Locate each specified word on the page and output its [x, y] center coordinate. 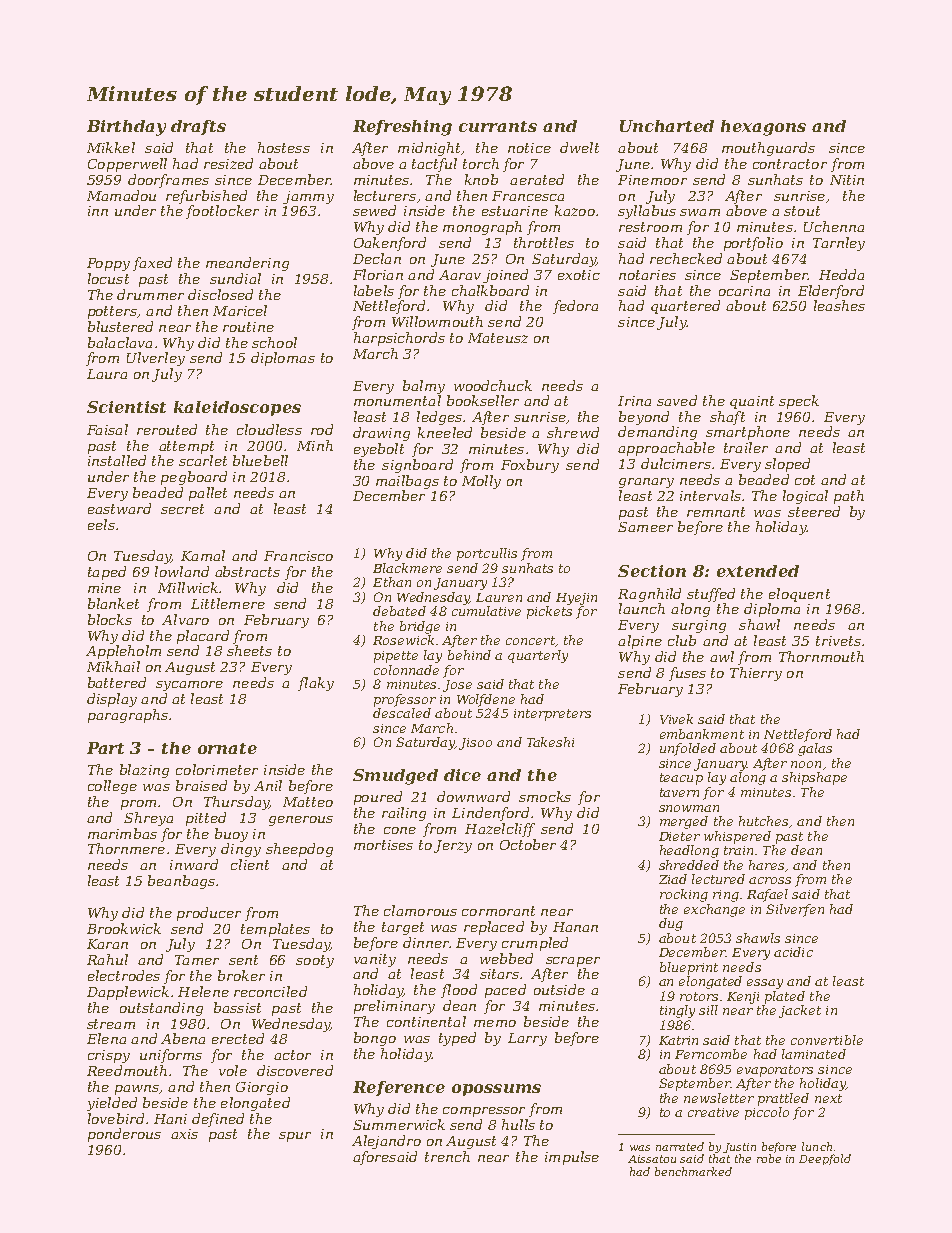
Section [652, 571]
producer [209, 914]
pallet [208, 494]
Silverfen [795, 910]
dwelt [579, 147]
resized [228, 163]
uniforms [171, 1056]
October [528, 844]
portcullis [487, 554]
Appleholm [123, 652]
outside [559, 989]
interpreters [552, 715]
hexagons [763, 128]
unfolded [688, 749]
